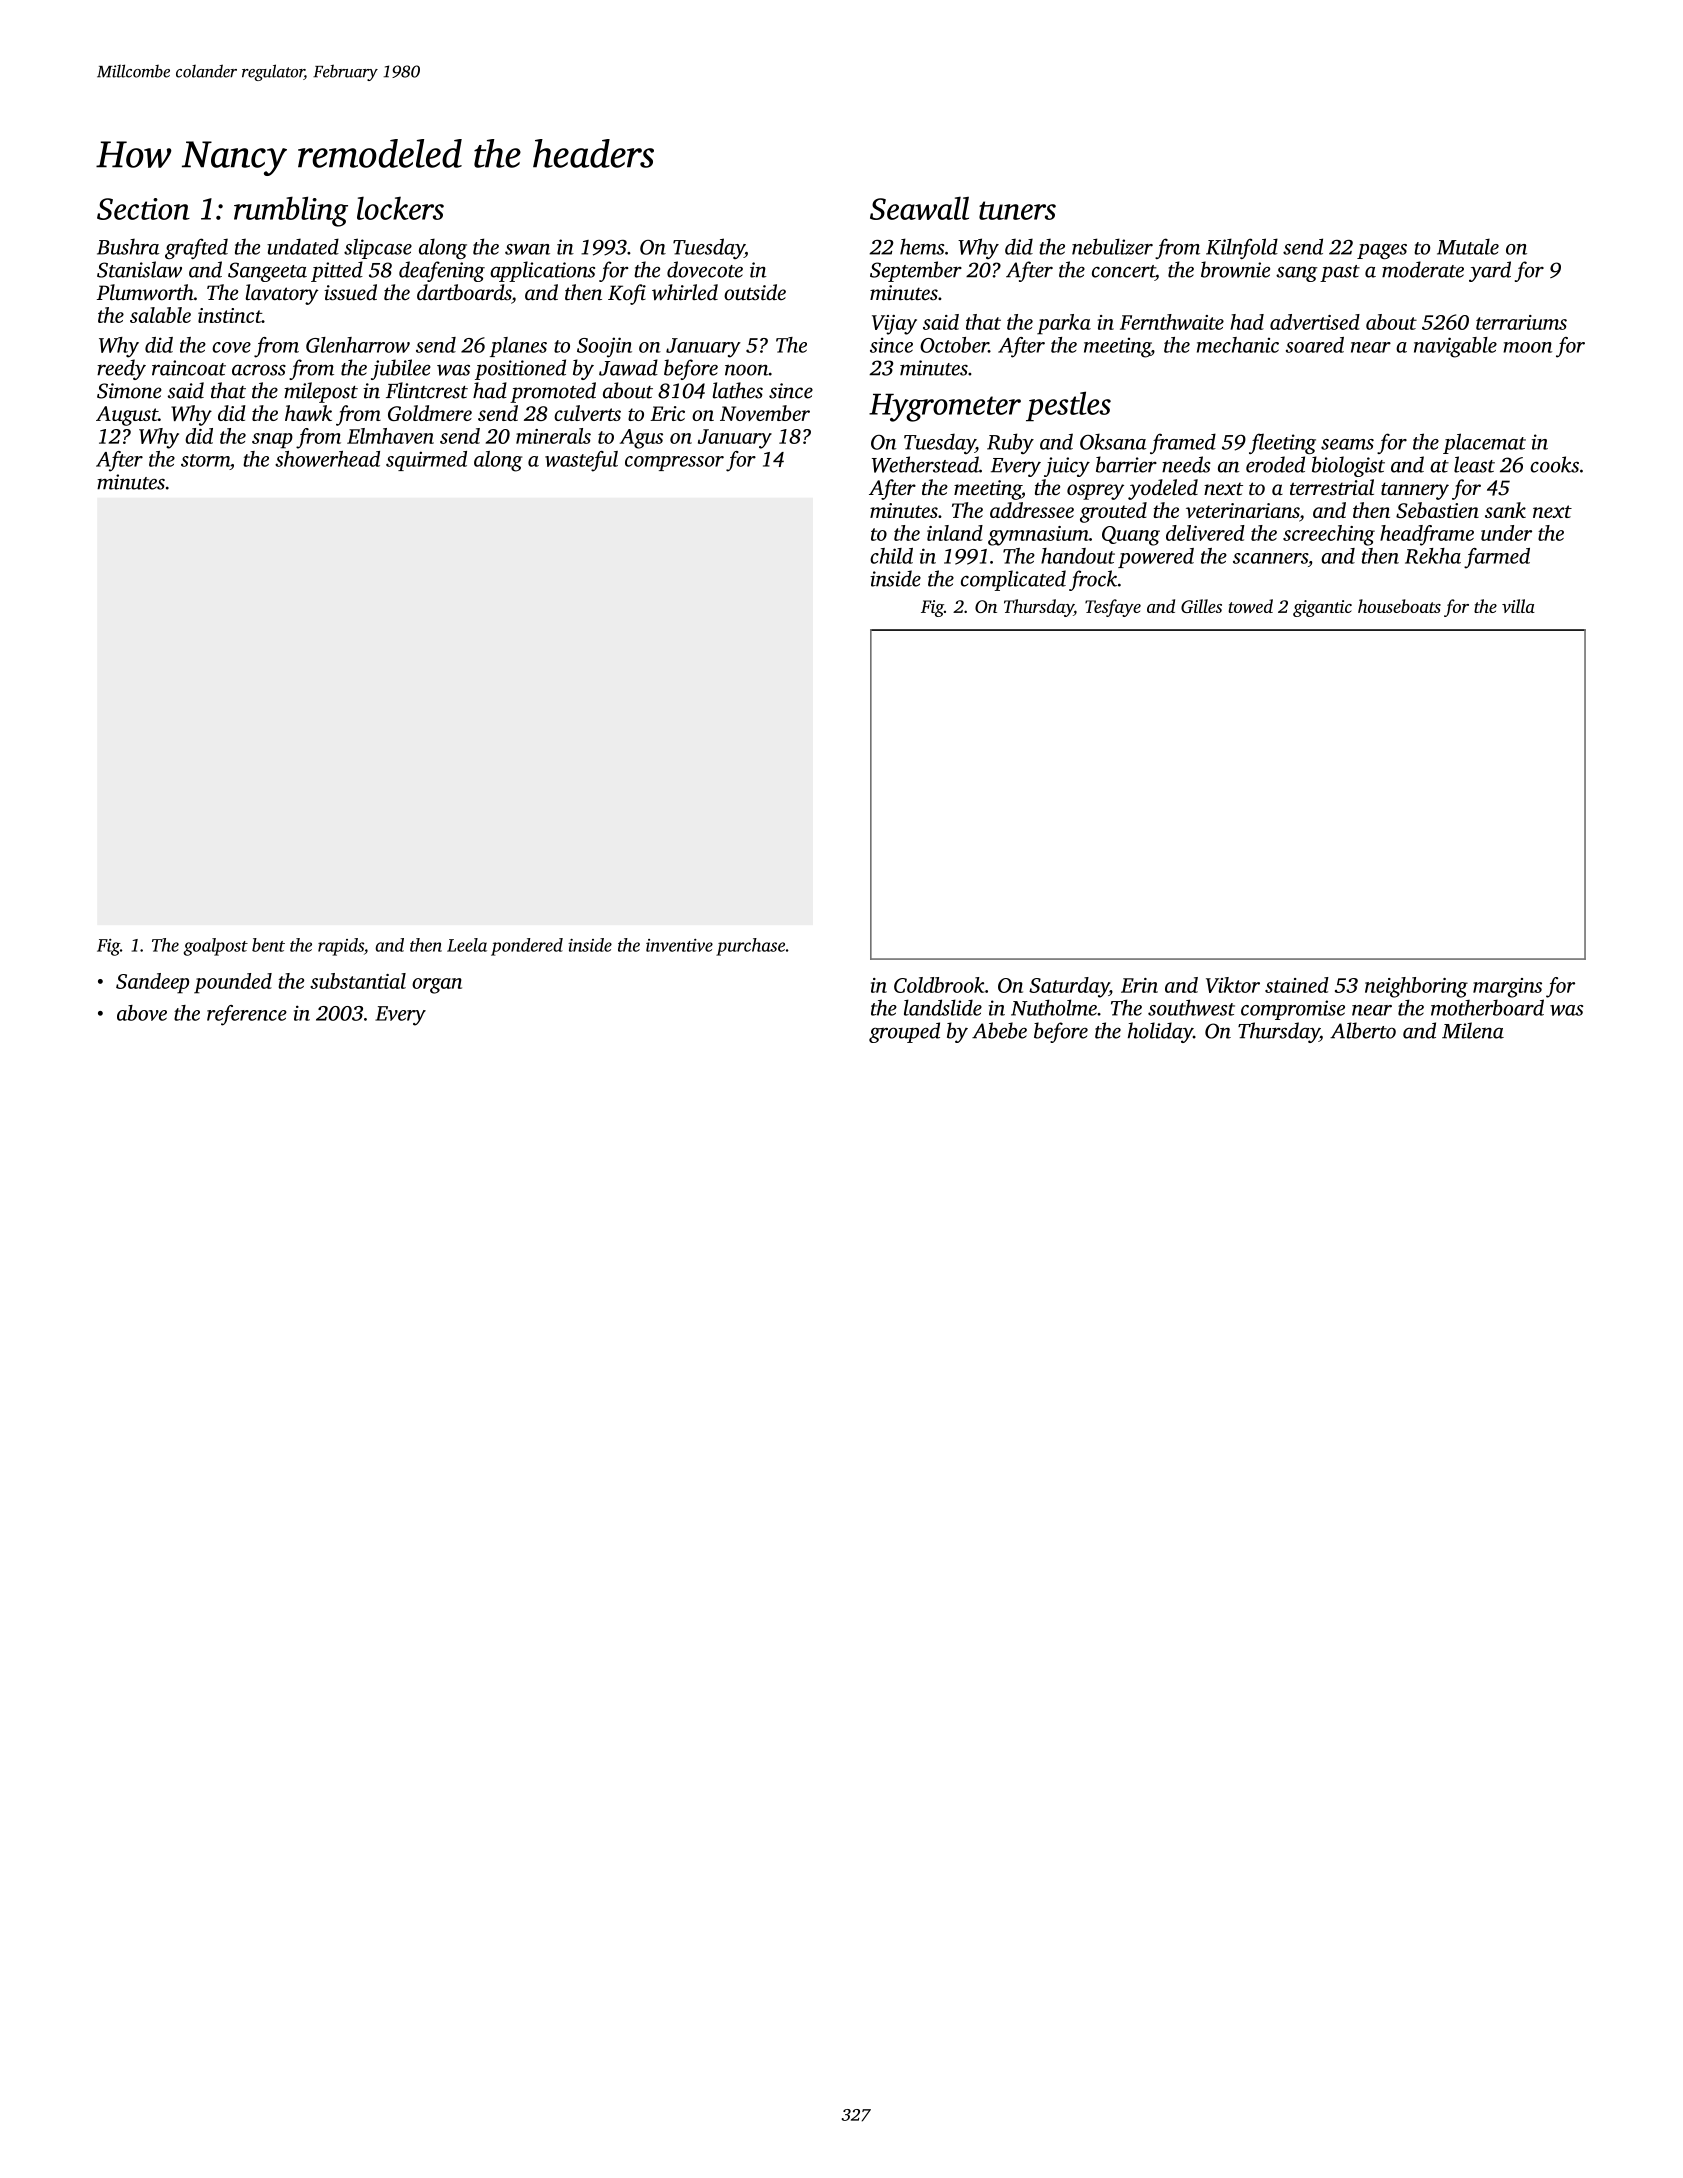  Describe the element at coordinates (925, 464) in the page. I see `Wetherstead` at that location.
